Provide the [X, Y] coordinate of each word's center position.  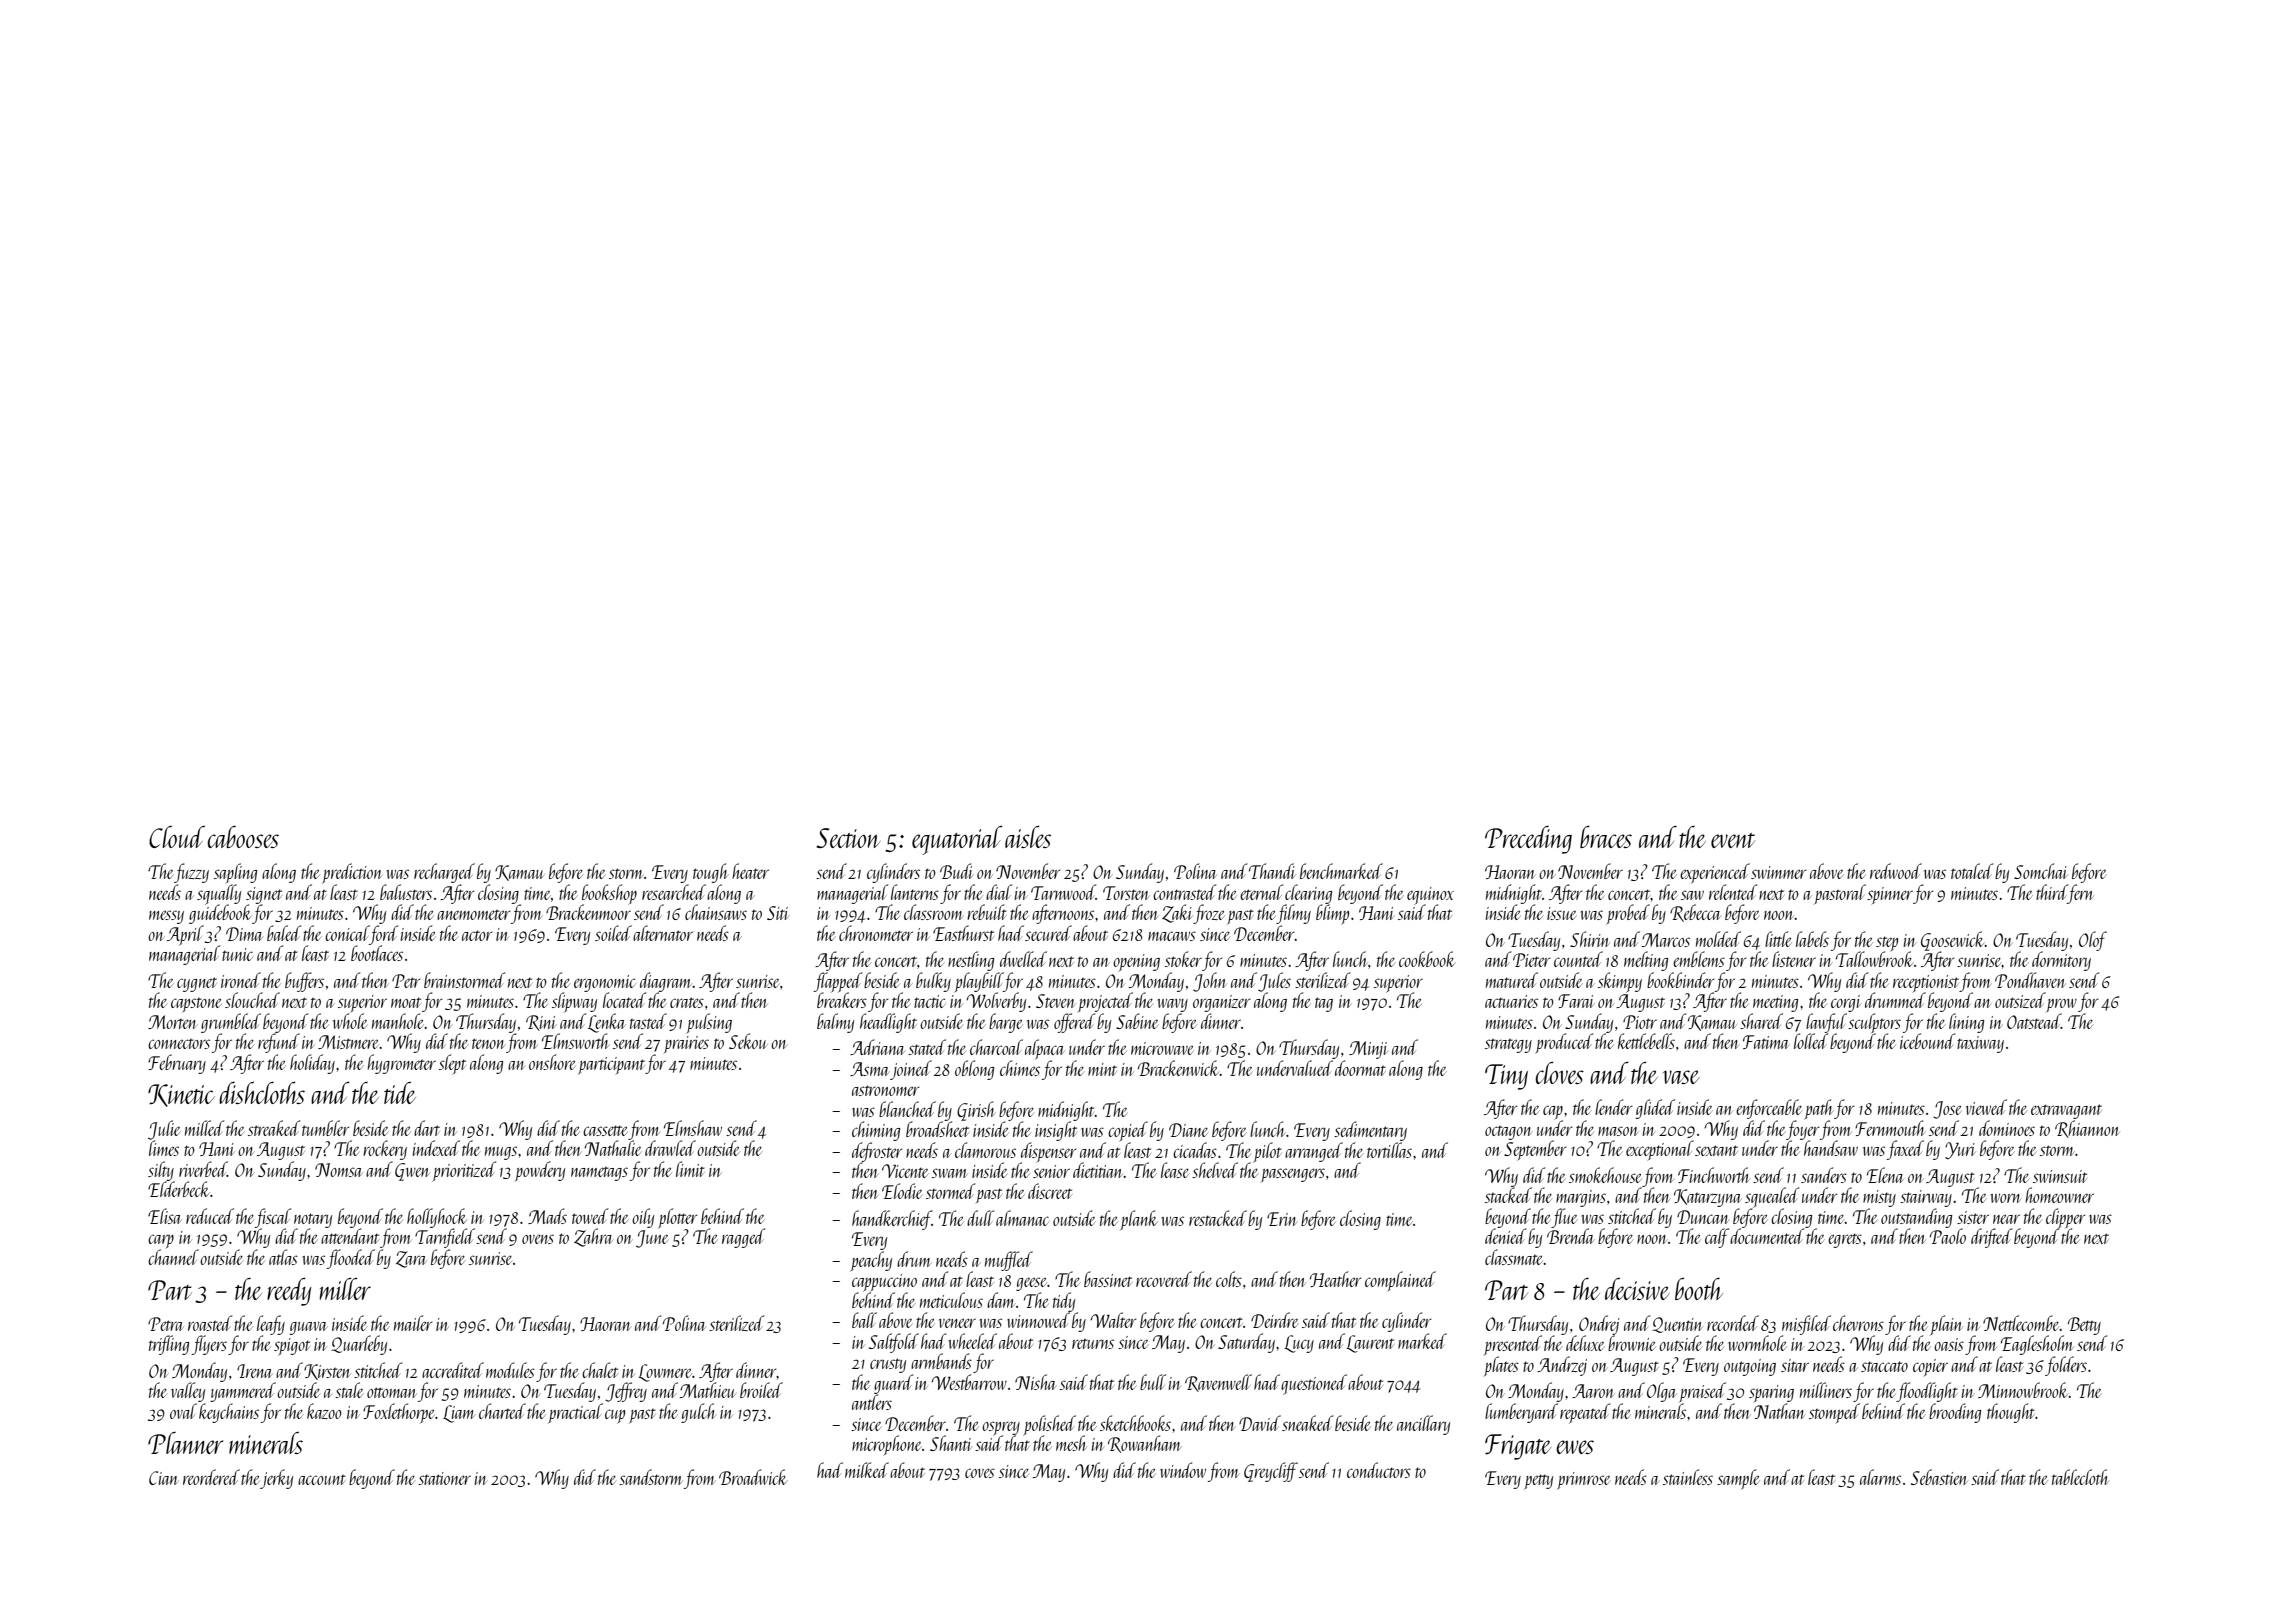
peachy [871, 1261]
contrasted [1184, 892]
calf [1717, 1238]
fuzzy [191, 873]
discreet [1050, 1191]
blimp [1332, 914]
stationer [444, 1478]
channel [173, 1257]
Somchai [2040, 871]
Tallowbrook [1875, 959]
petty [1538, 1481]
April [185, 935]
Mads [547, 1216]
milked [867, 1470]
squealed [1772, 1197]
